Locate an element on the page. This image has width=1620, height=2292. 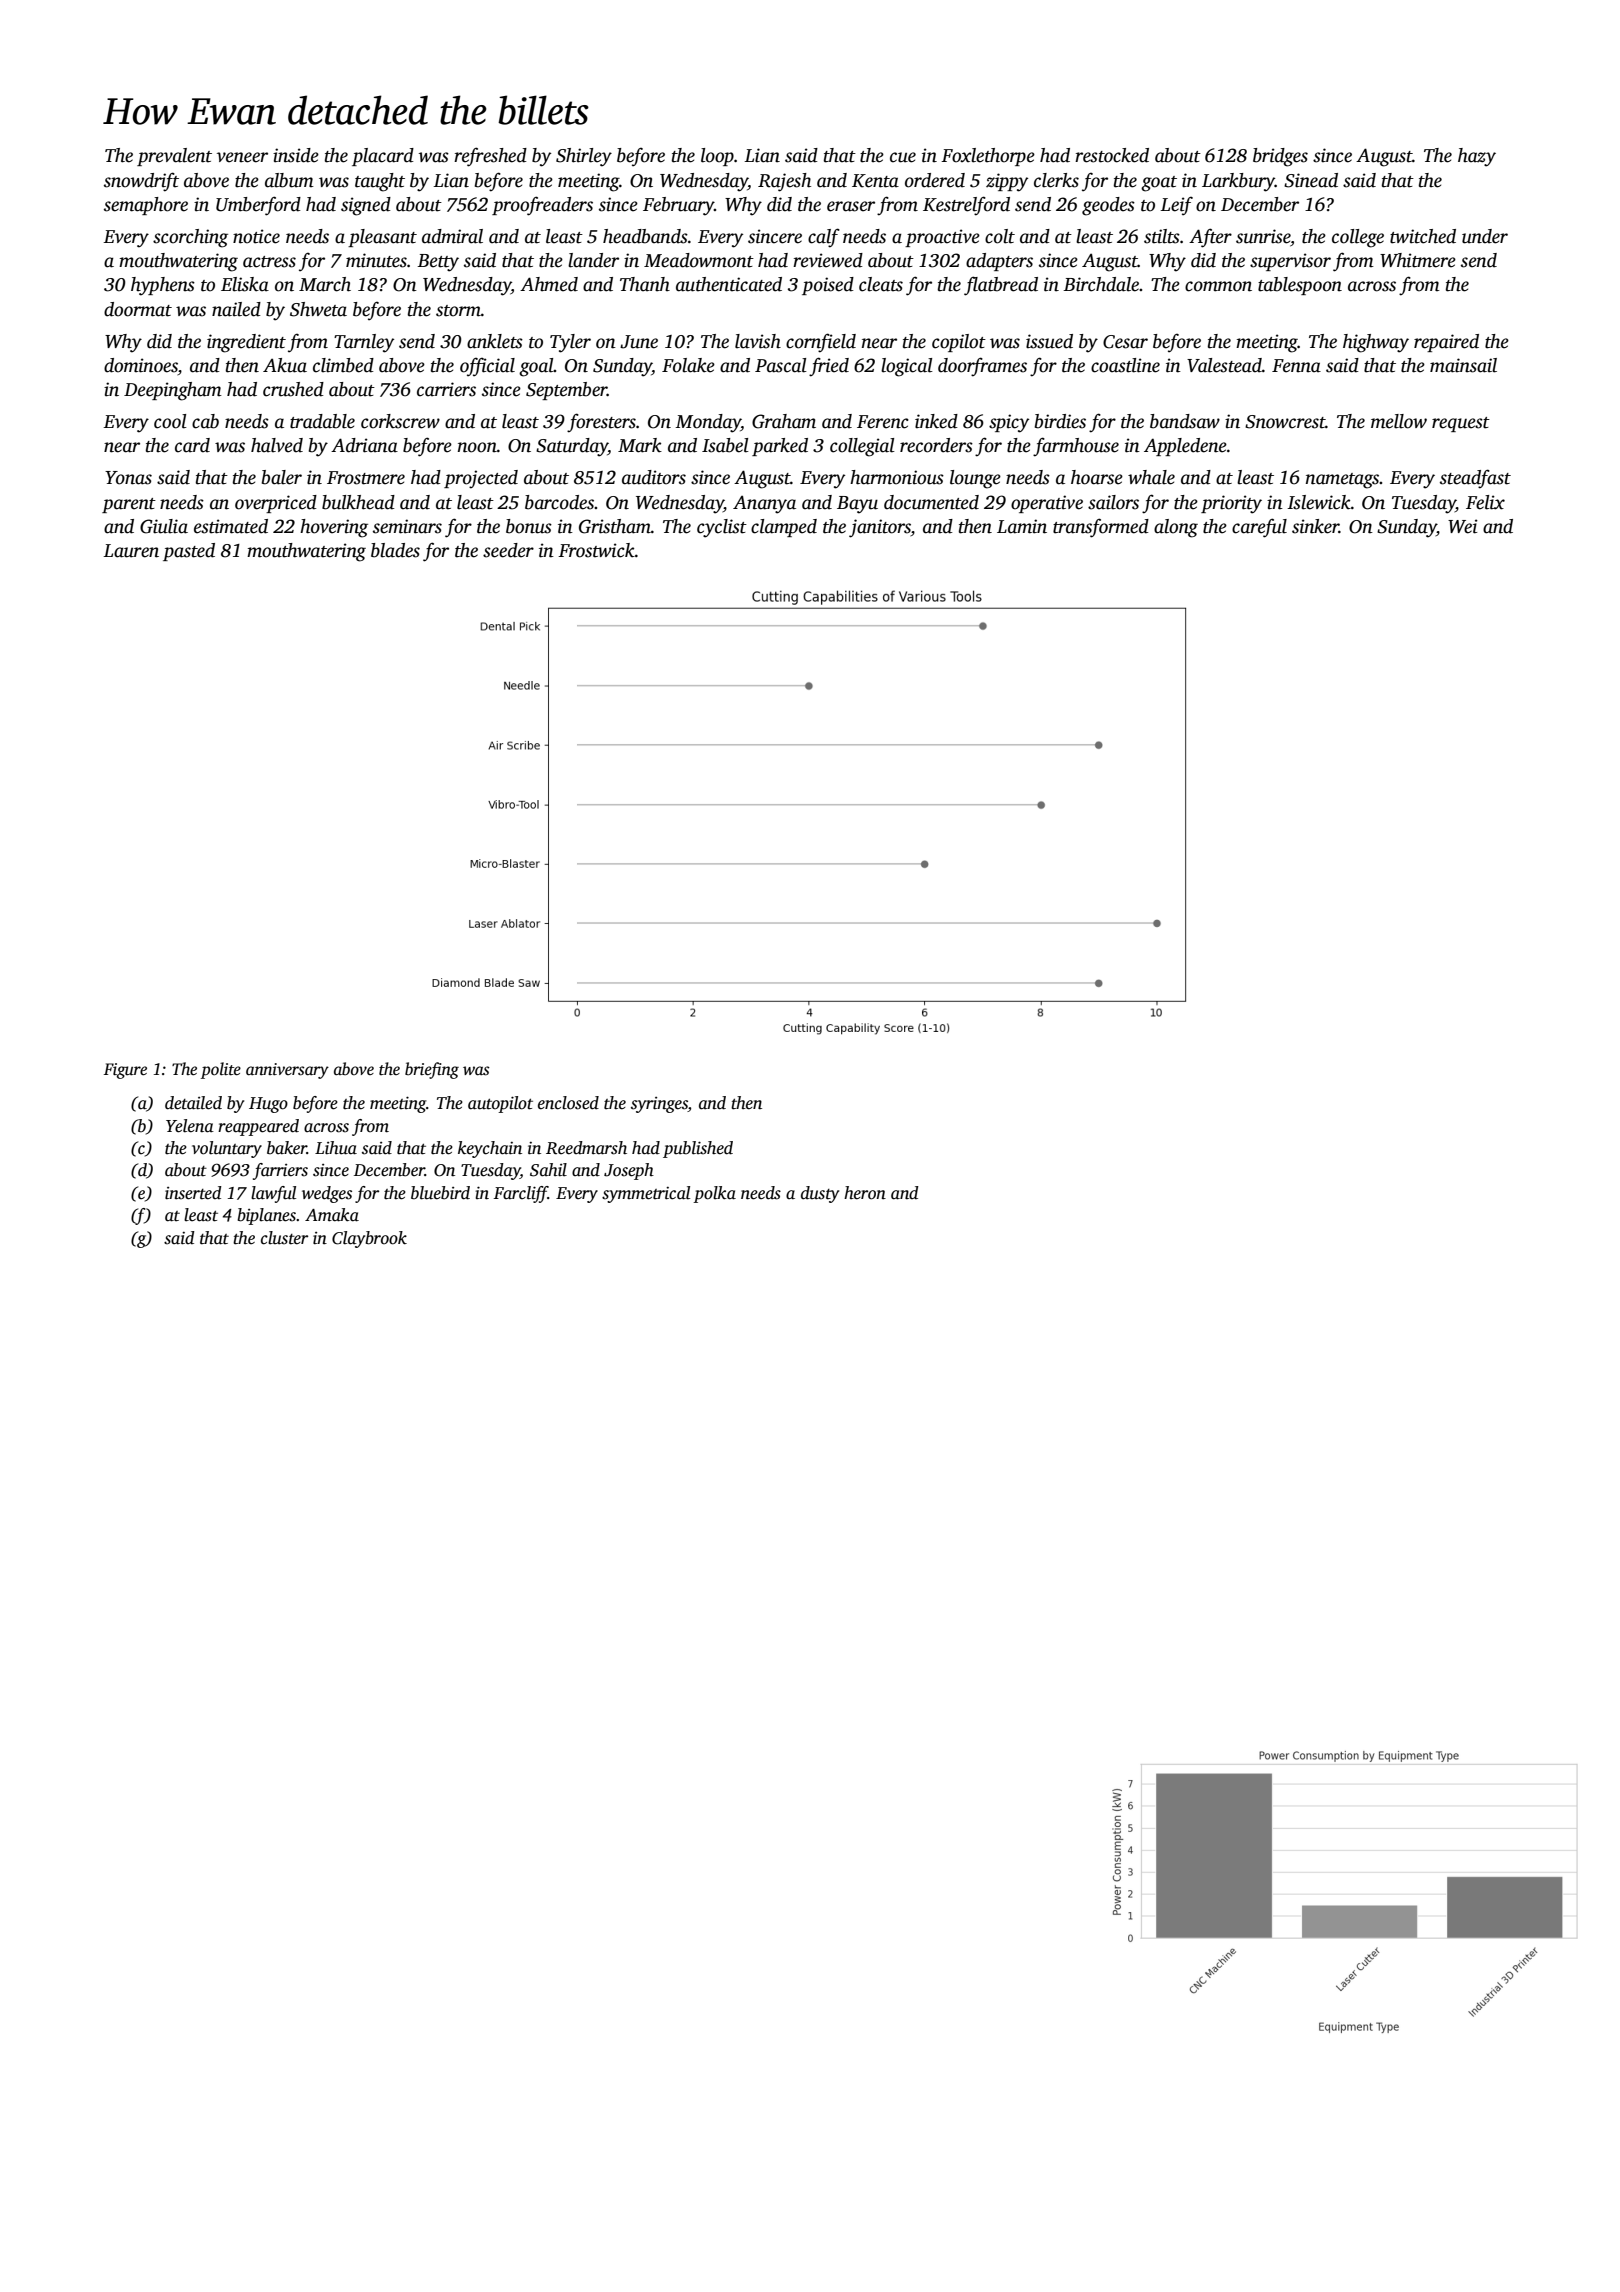
Pascal is located at coordinates (781, 365).
